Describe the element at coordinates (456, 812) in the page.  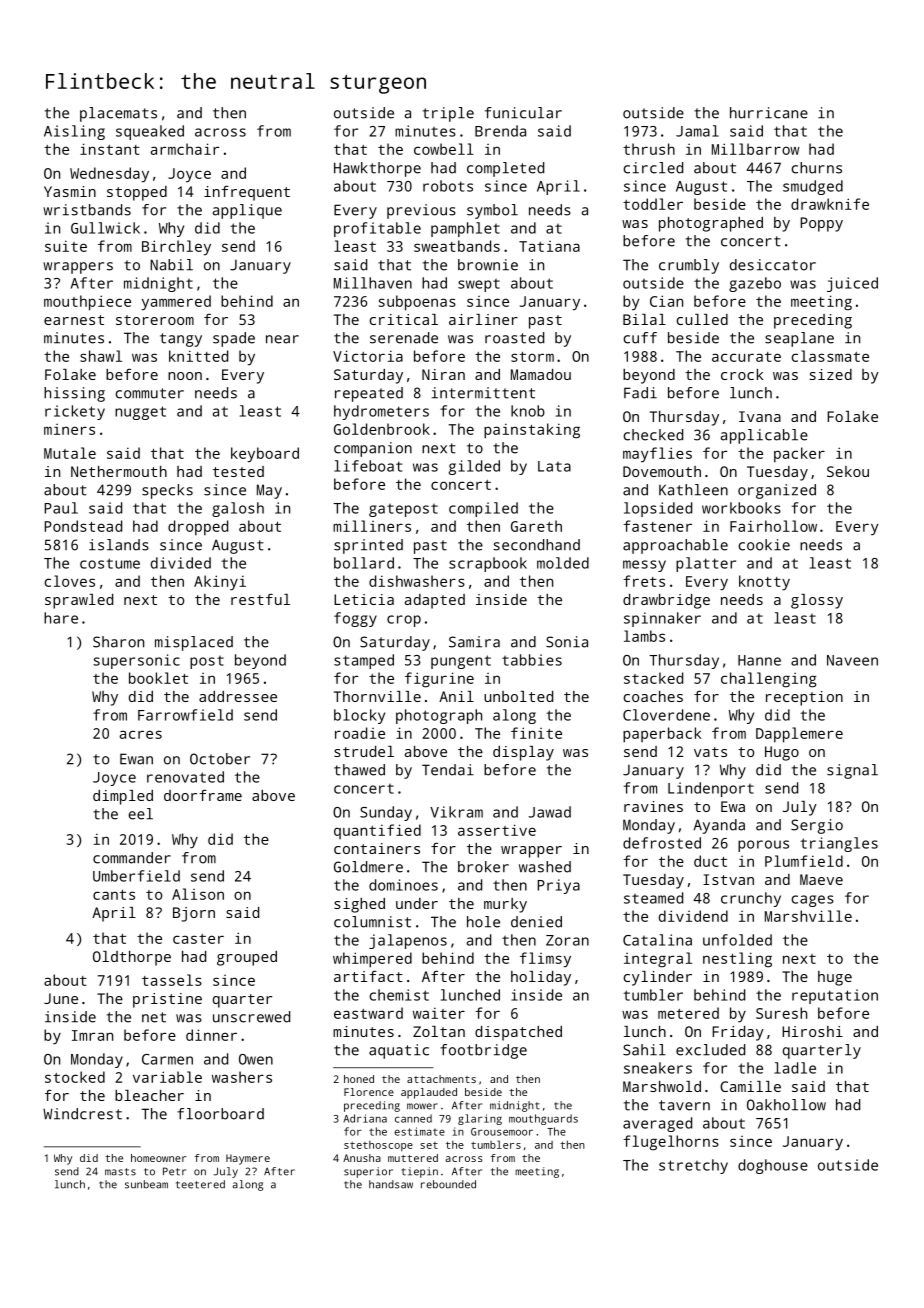
I see `Vikram` at that location.
